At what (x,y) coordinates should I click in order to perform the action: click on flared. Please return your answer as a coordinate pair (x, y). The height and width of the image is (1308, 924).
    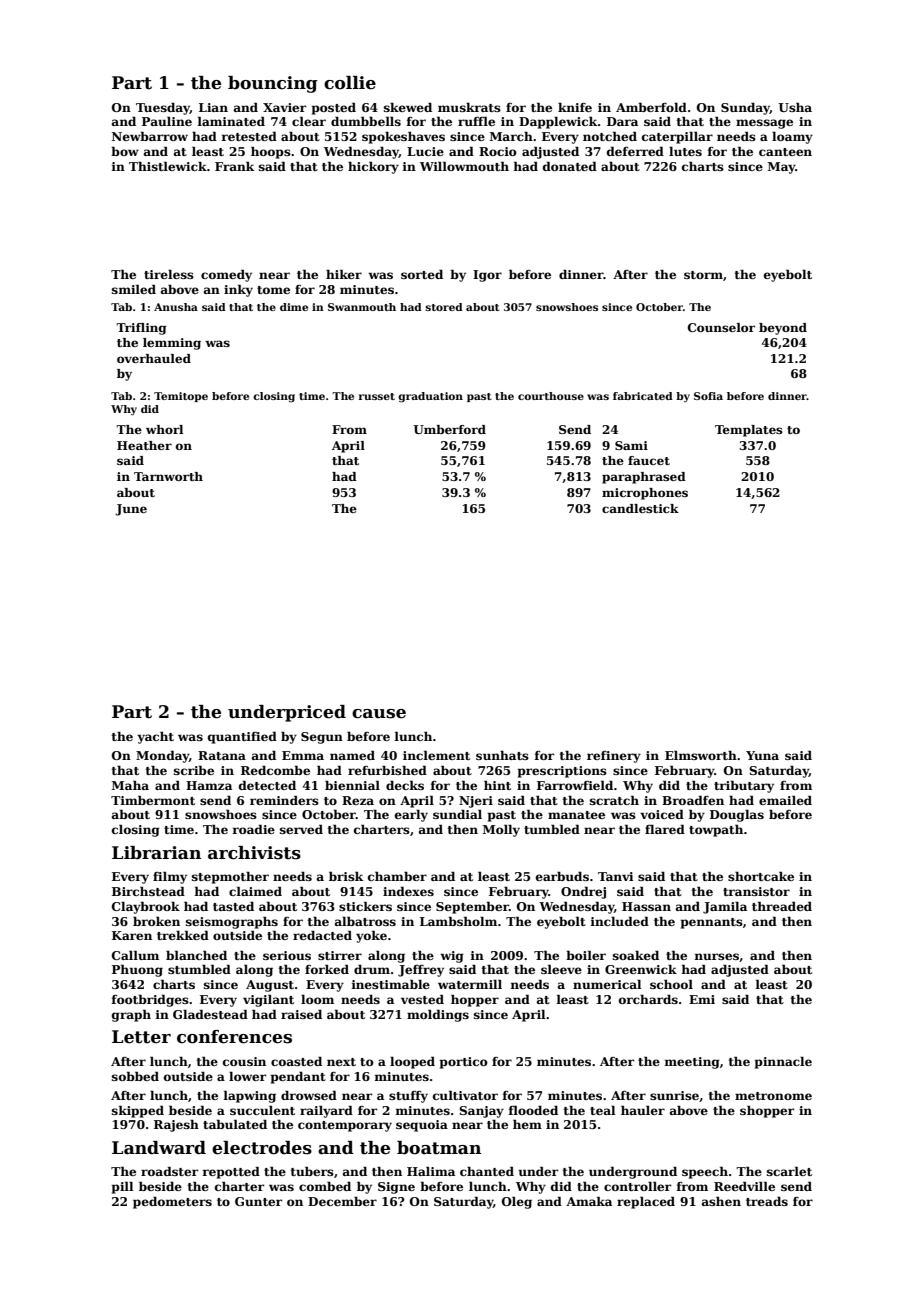
    Looking at the image, I should click on (665, 829).
